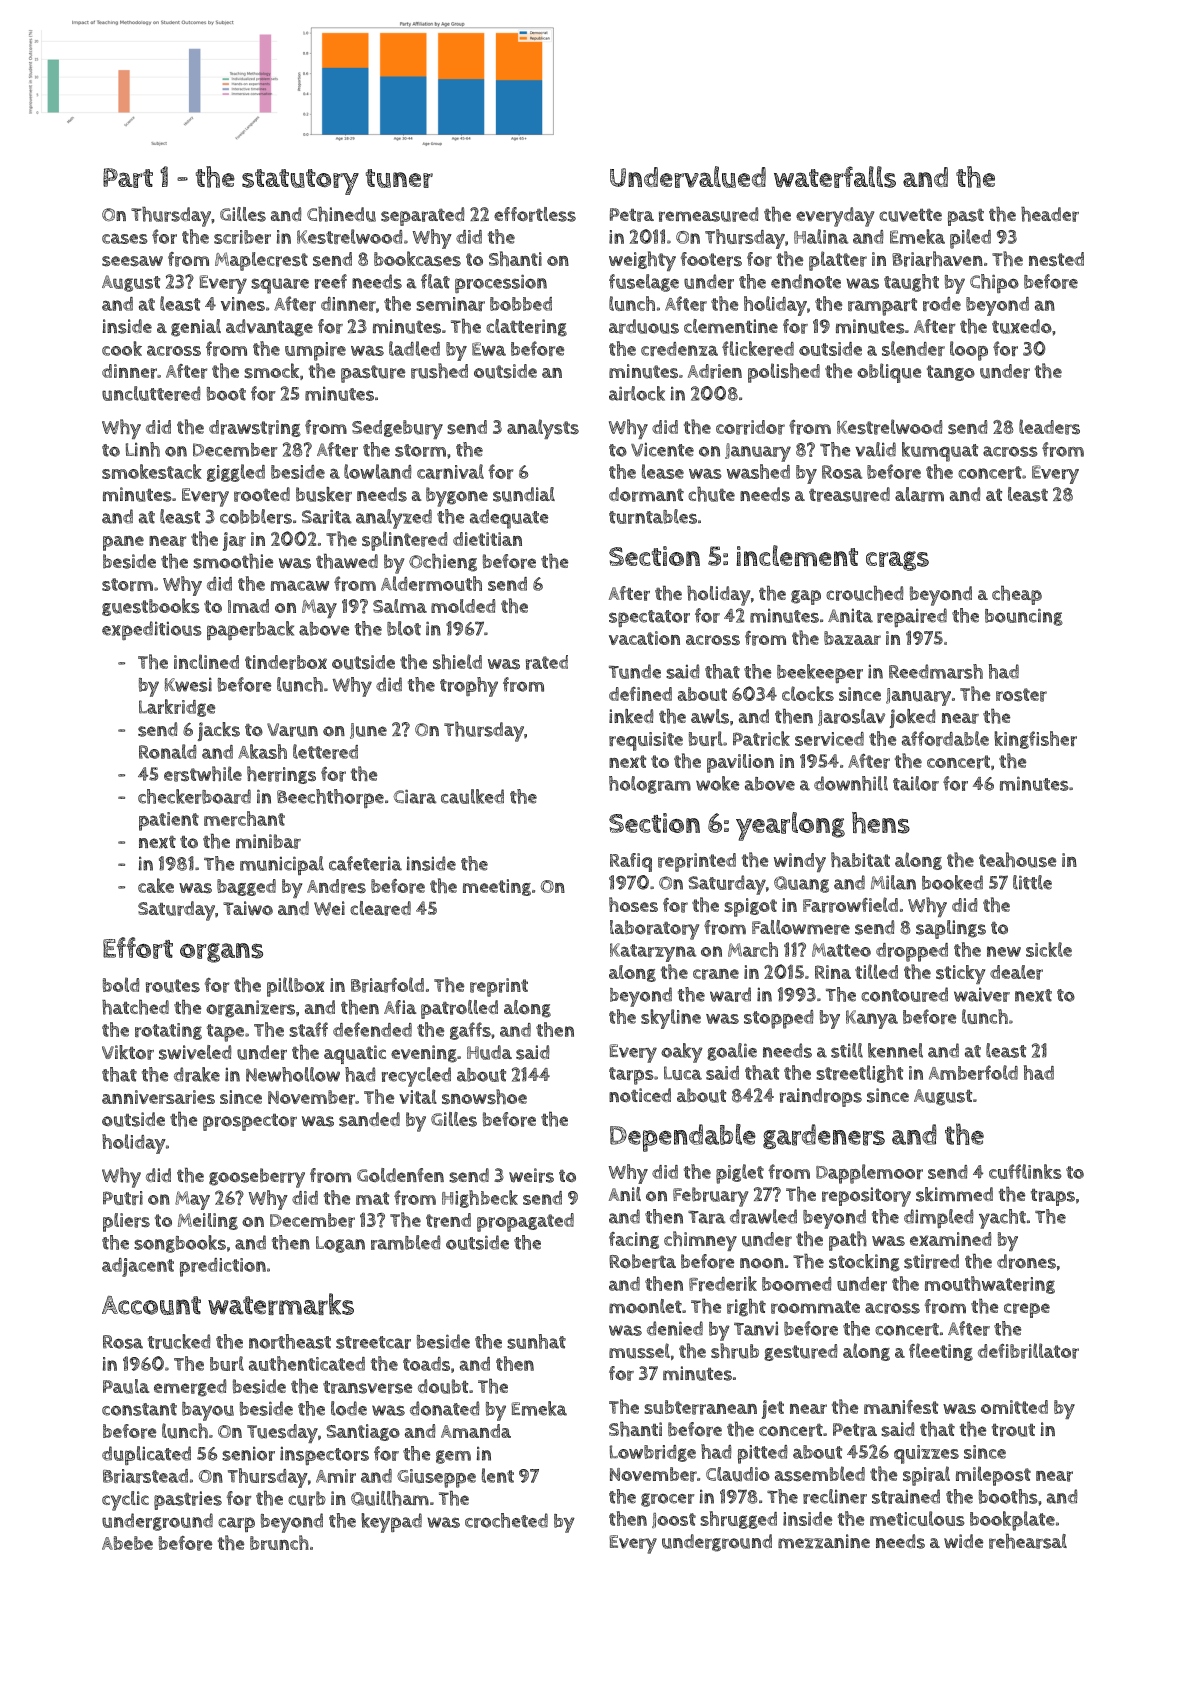  What do you see at coordinates (1017, 595) in the image?
I see `cheap` at bounding box center [1017, 595].
